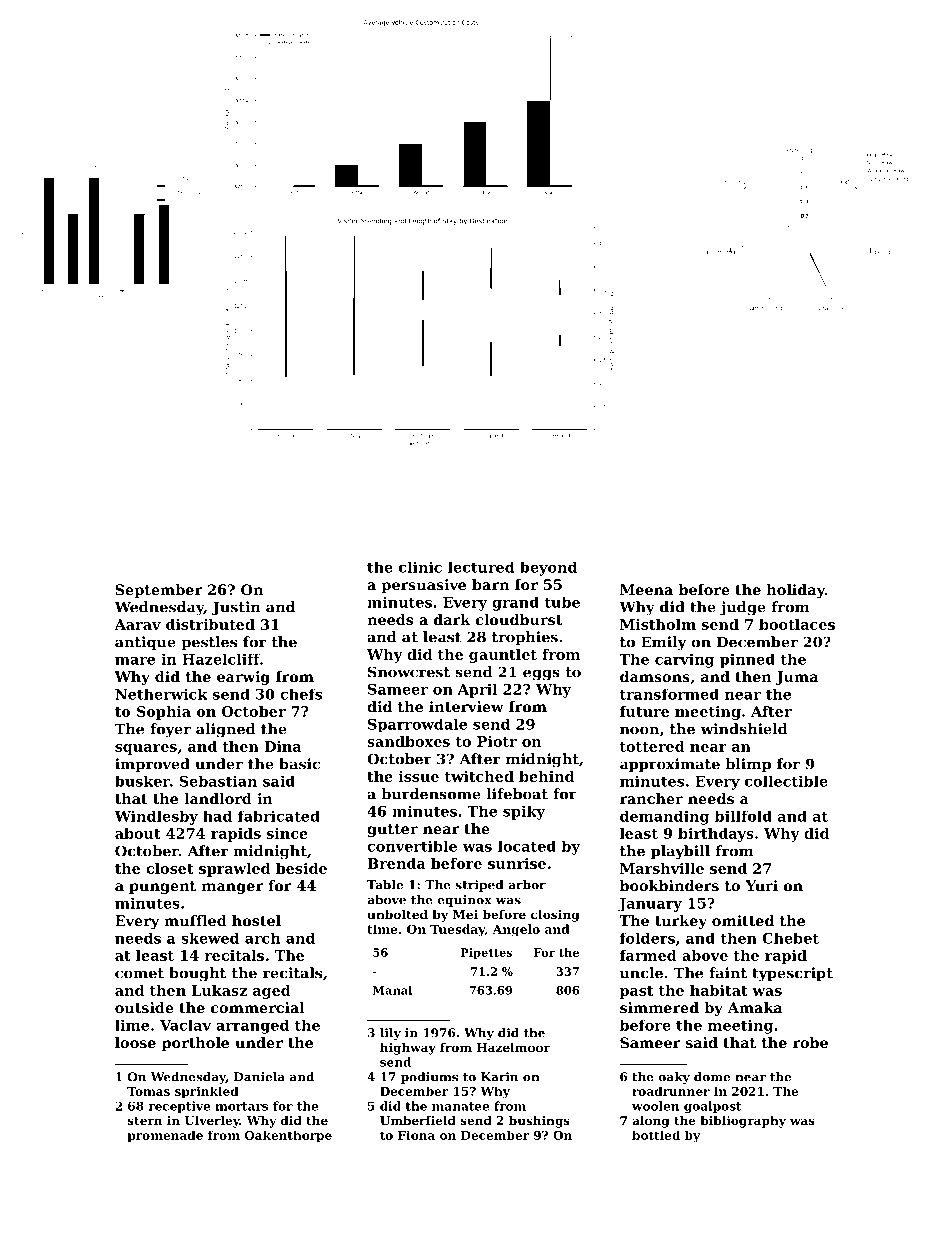 Image resolution: width=952 pixels, height=1233 pixels. I want to click on Pipettes, so click(486, 953).
